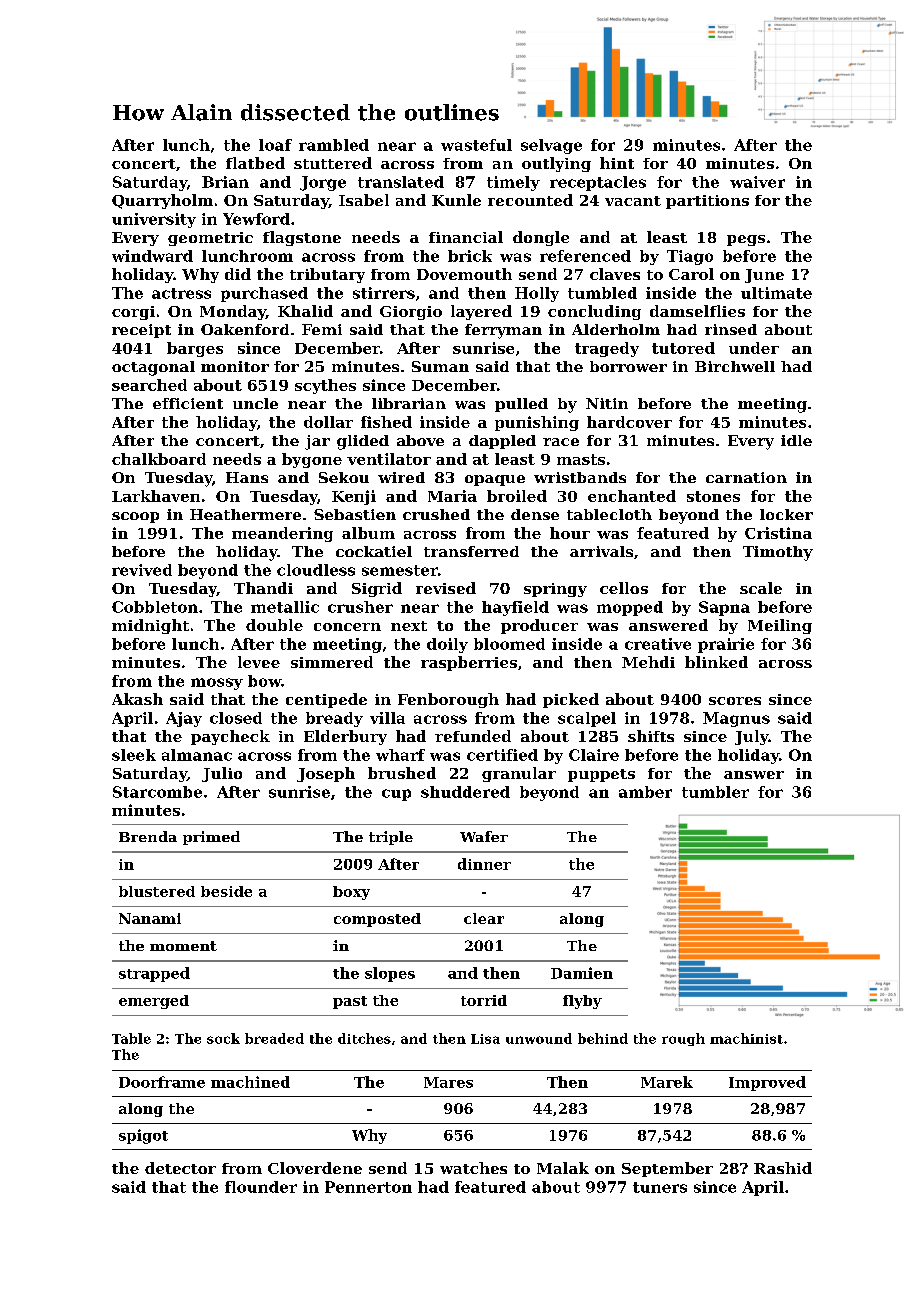 This screenshot has height=1308, width=924. Describe the element at coordinates (180, 1168) in the screenshot. I see `detector` at that location.
